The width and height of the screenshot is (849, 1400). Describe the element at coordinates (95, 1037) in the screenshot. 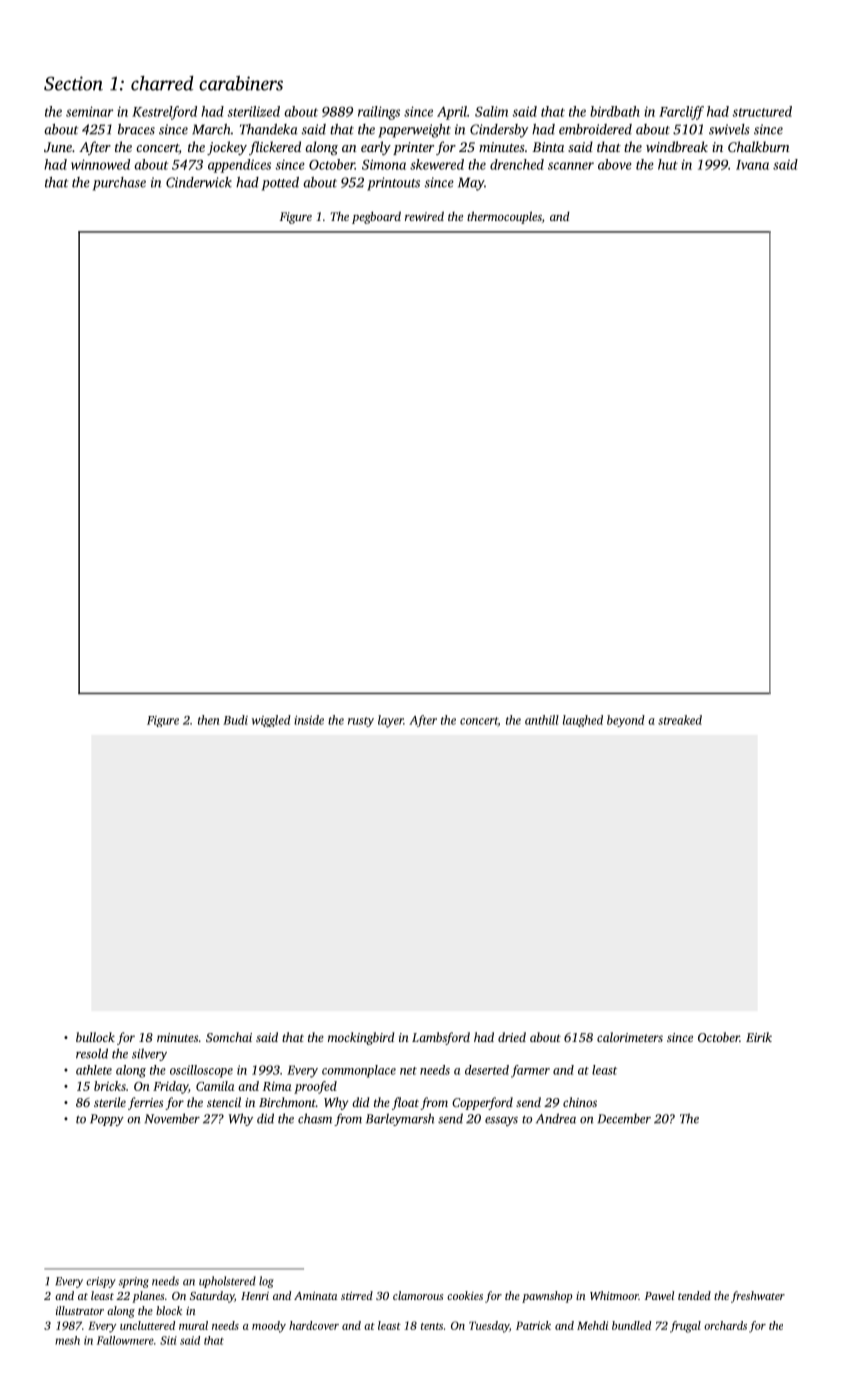

I see `bullock` at that location.
